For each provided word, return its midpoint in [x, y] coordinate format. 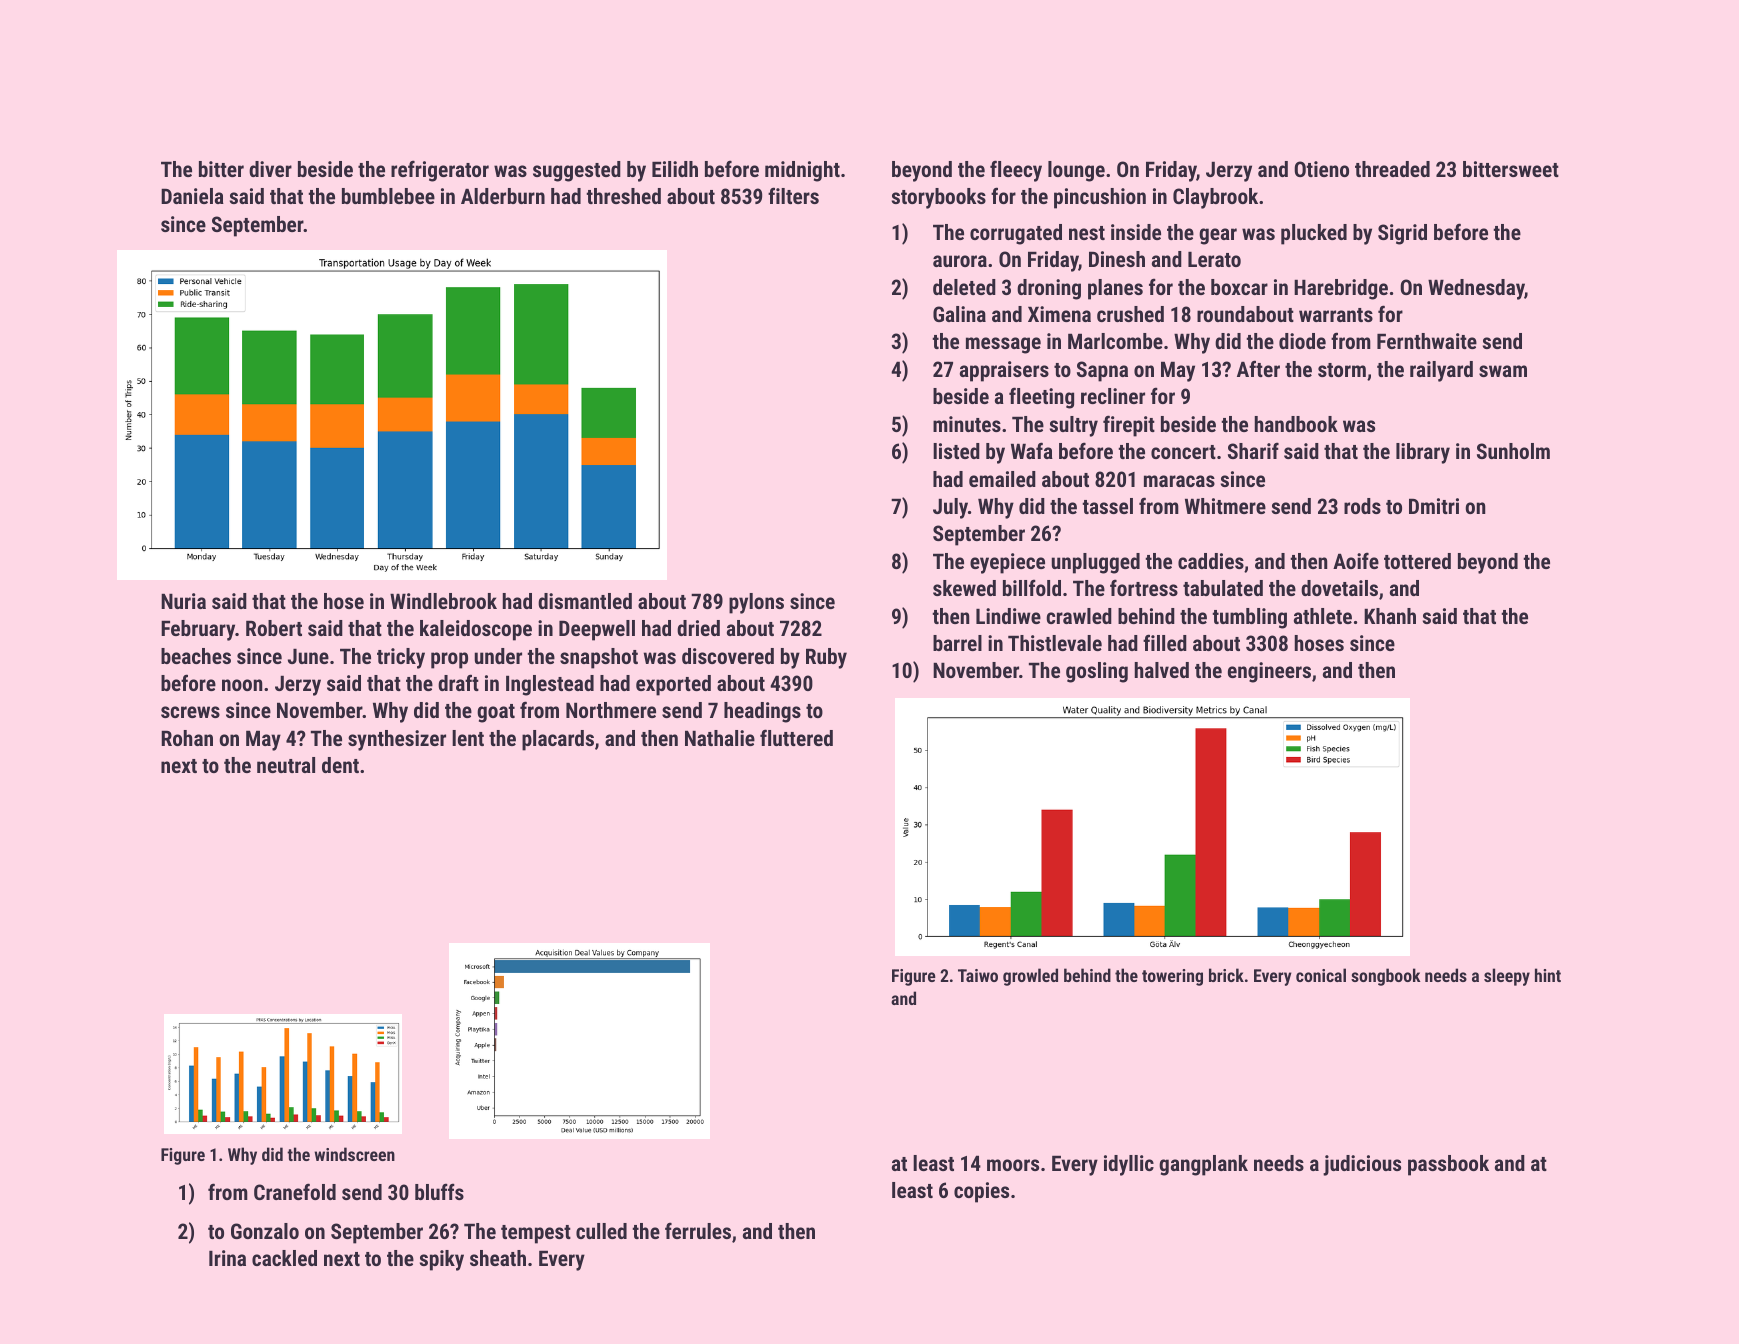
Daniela [192, 196]
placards [558, 740]
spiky [442, 1260]
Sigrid [1402, 234]
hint [1548, 975]
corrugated [1016, 234]
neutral [286, 765]
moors [1013, 1165]
